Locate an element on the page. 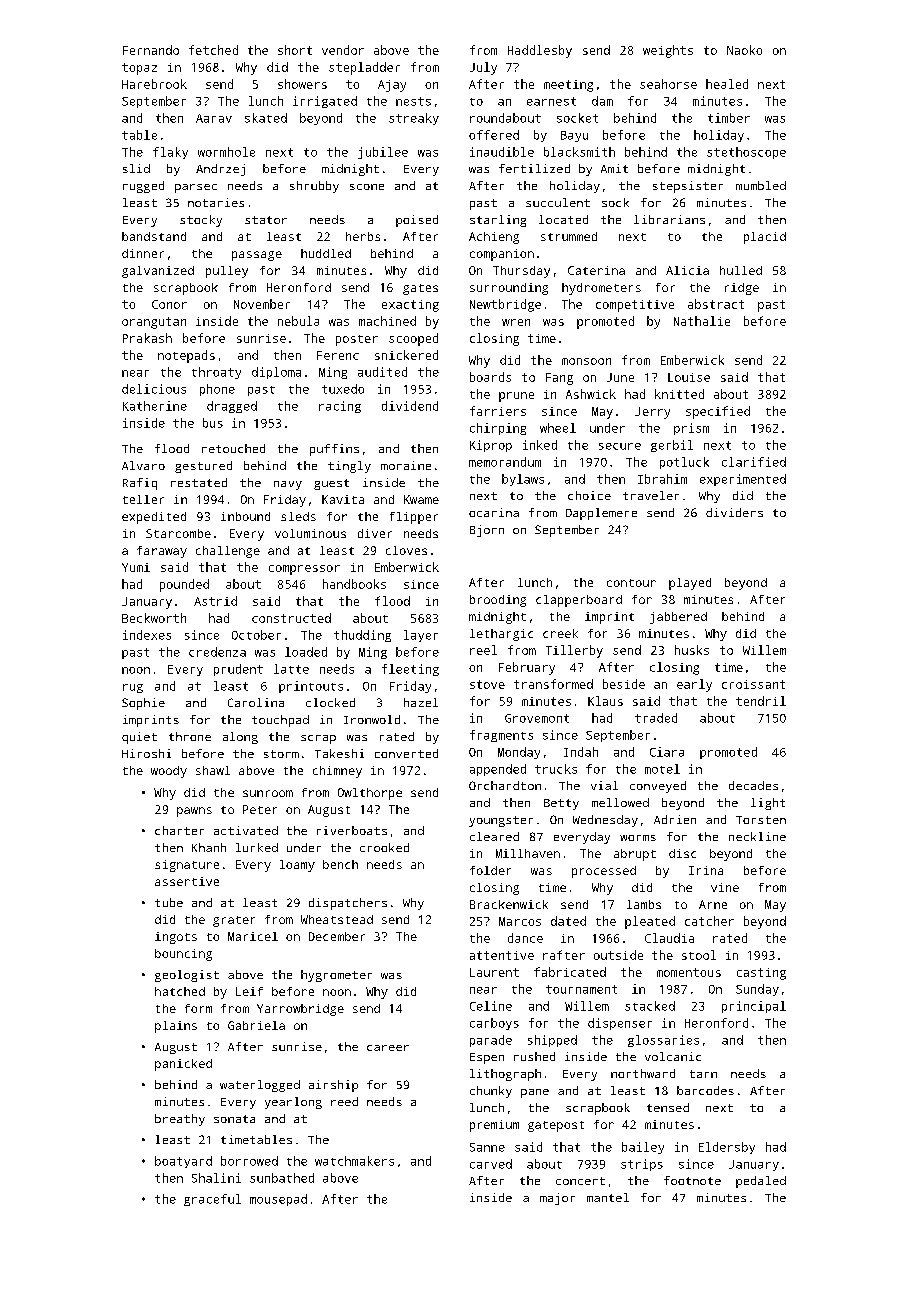  dam is located at coordinates (602, 101).
